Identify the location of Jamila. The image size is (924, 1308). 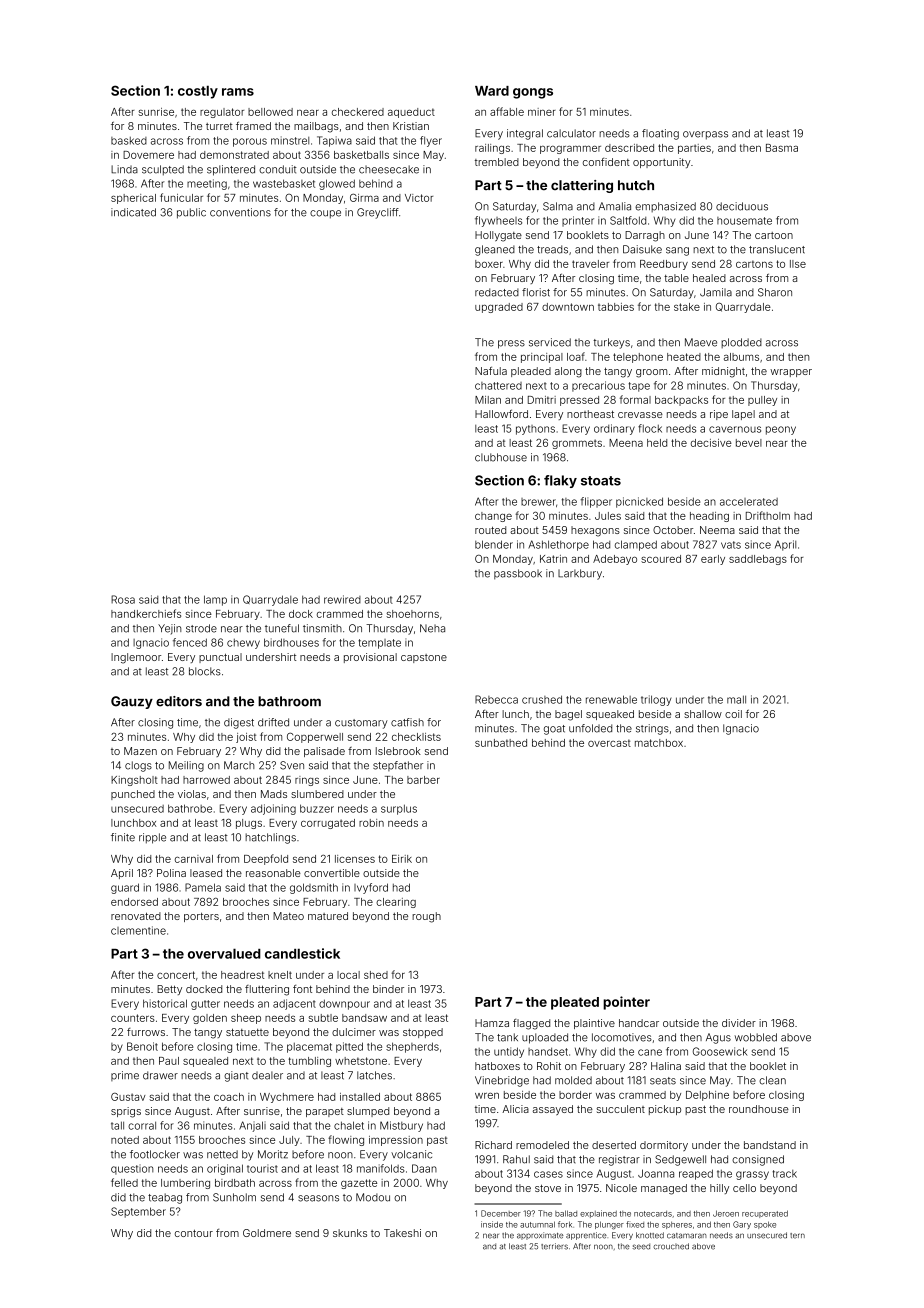
(716, 292).
